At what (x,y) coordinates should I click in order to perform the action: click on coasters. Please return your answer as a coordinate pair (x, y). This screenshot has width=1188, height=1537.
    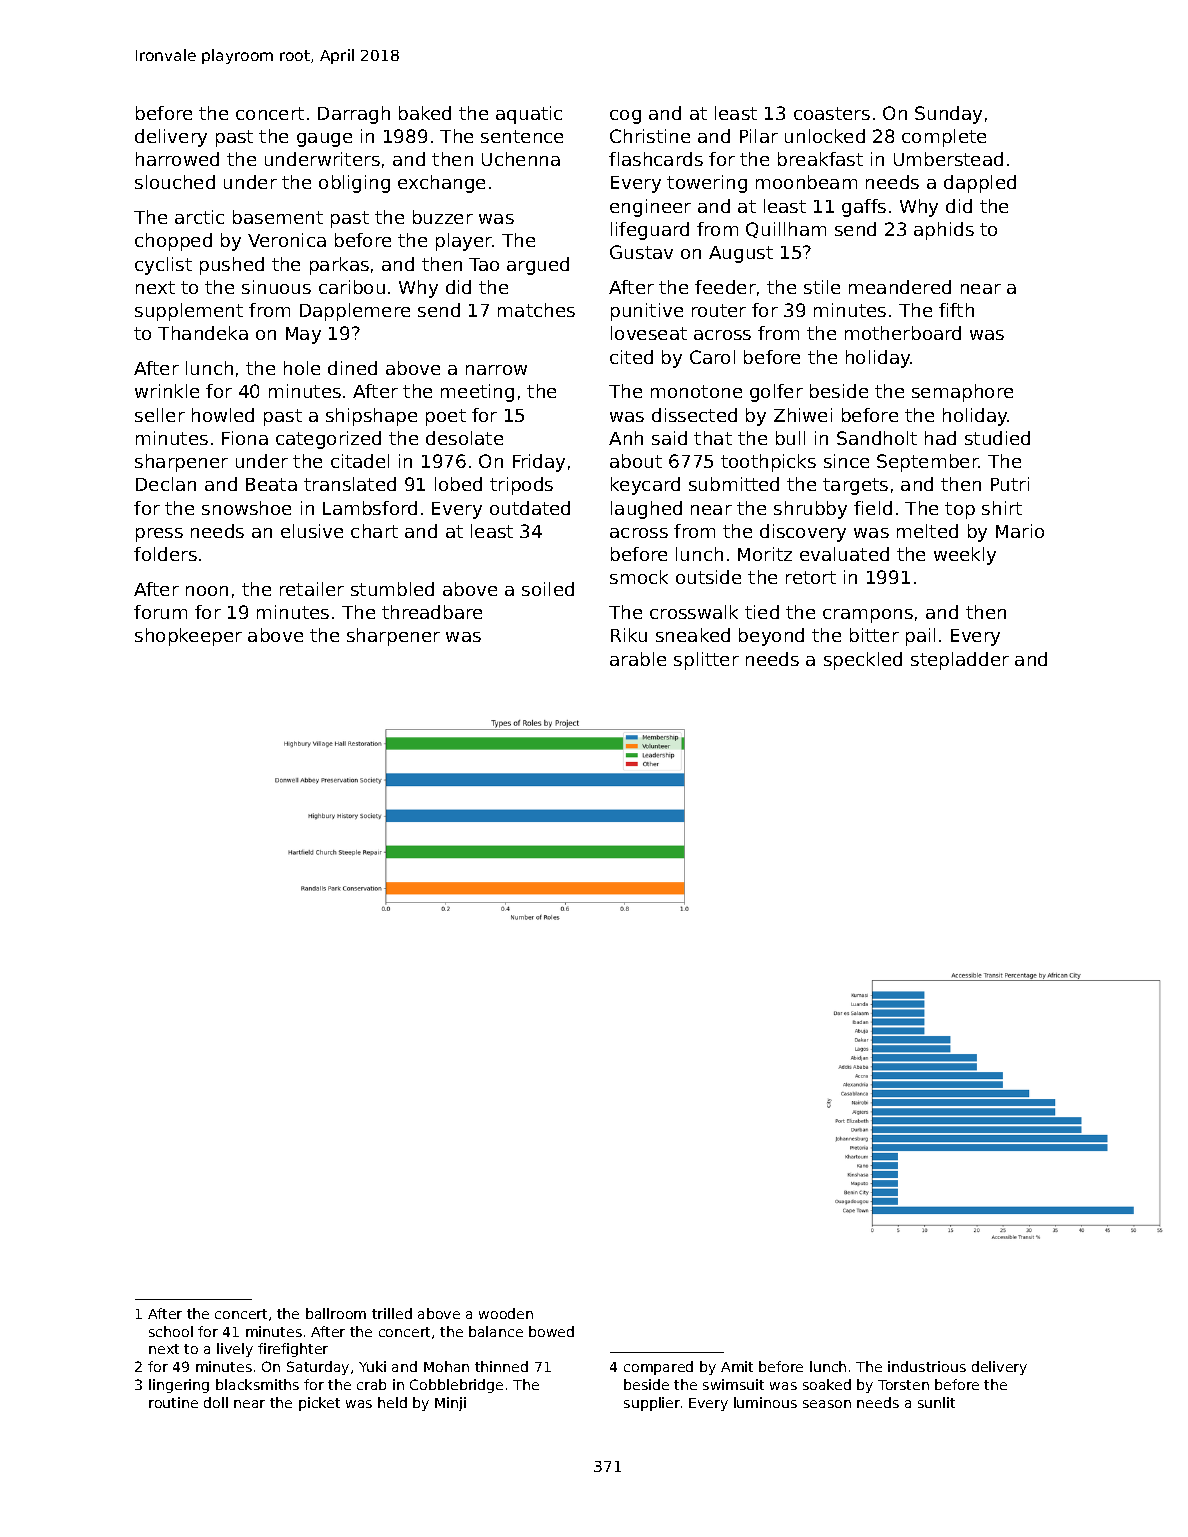
    Looking at the image, I should click on (832, 113).
